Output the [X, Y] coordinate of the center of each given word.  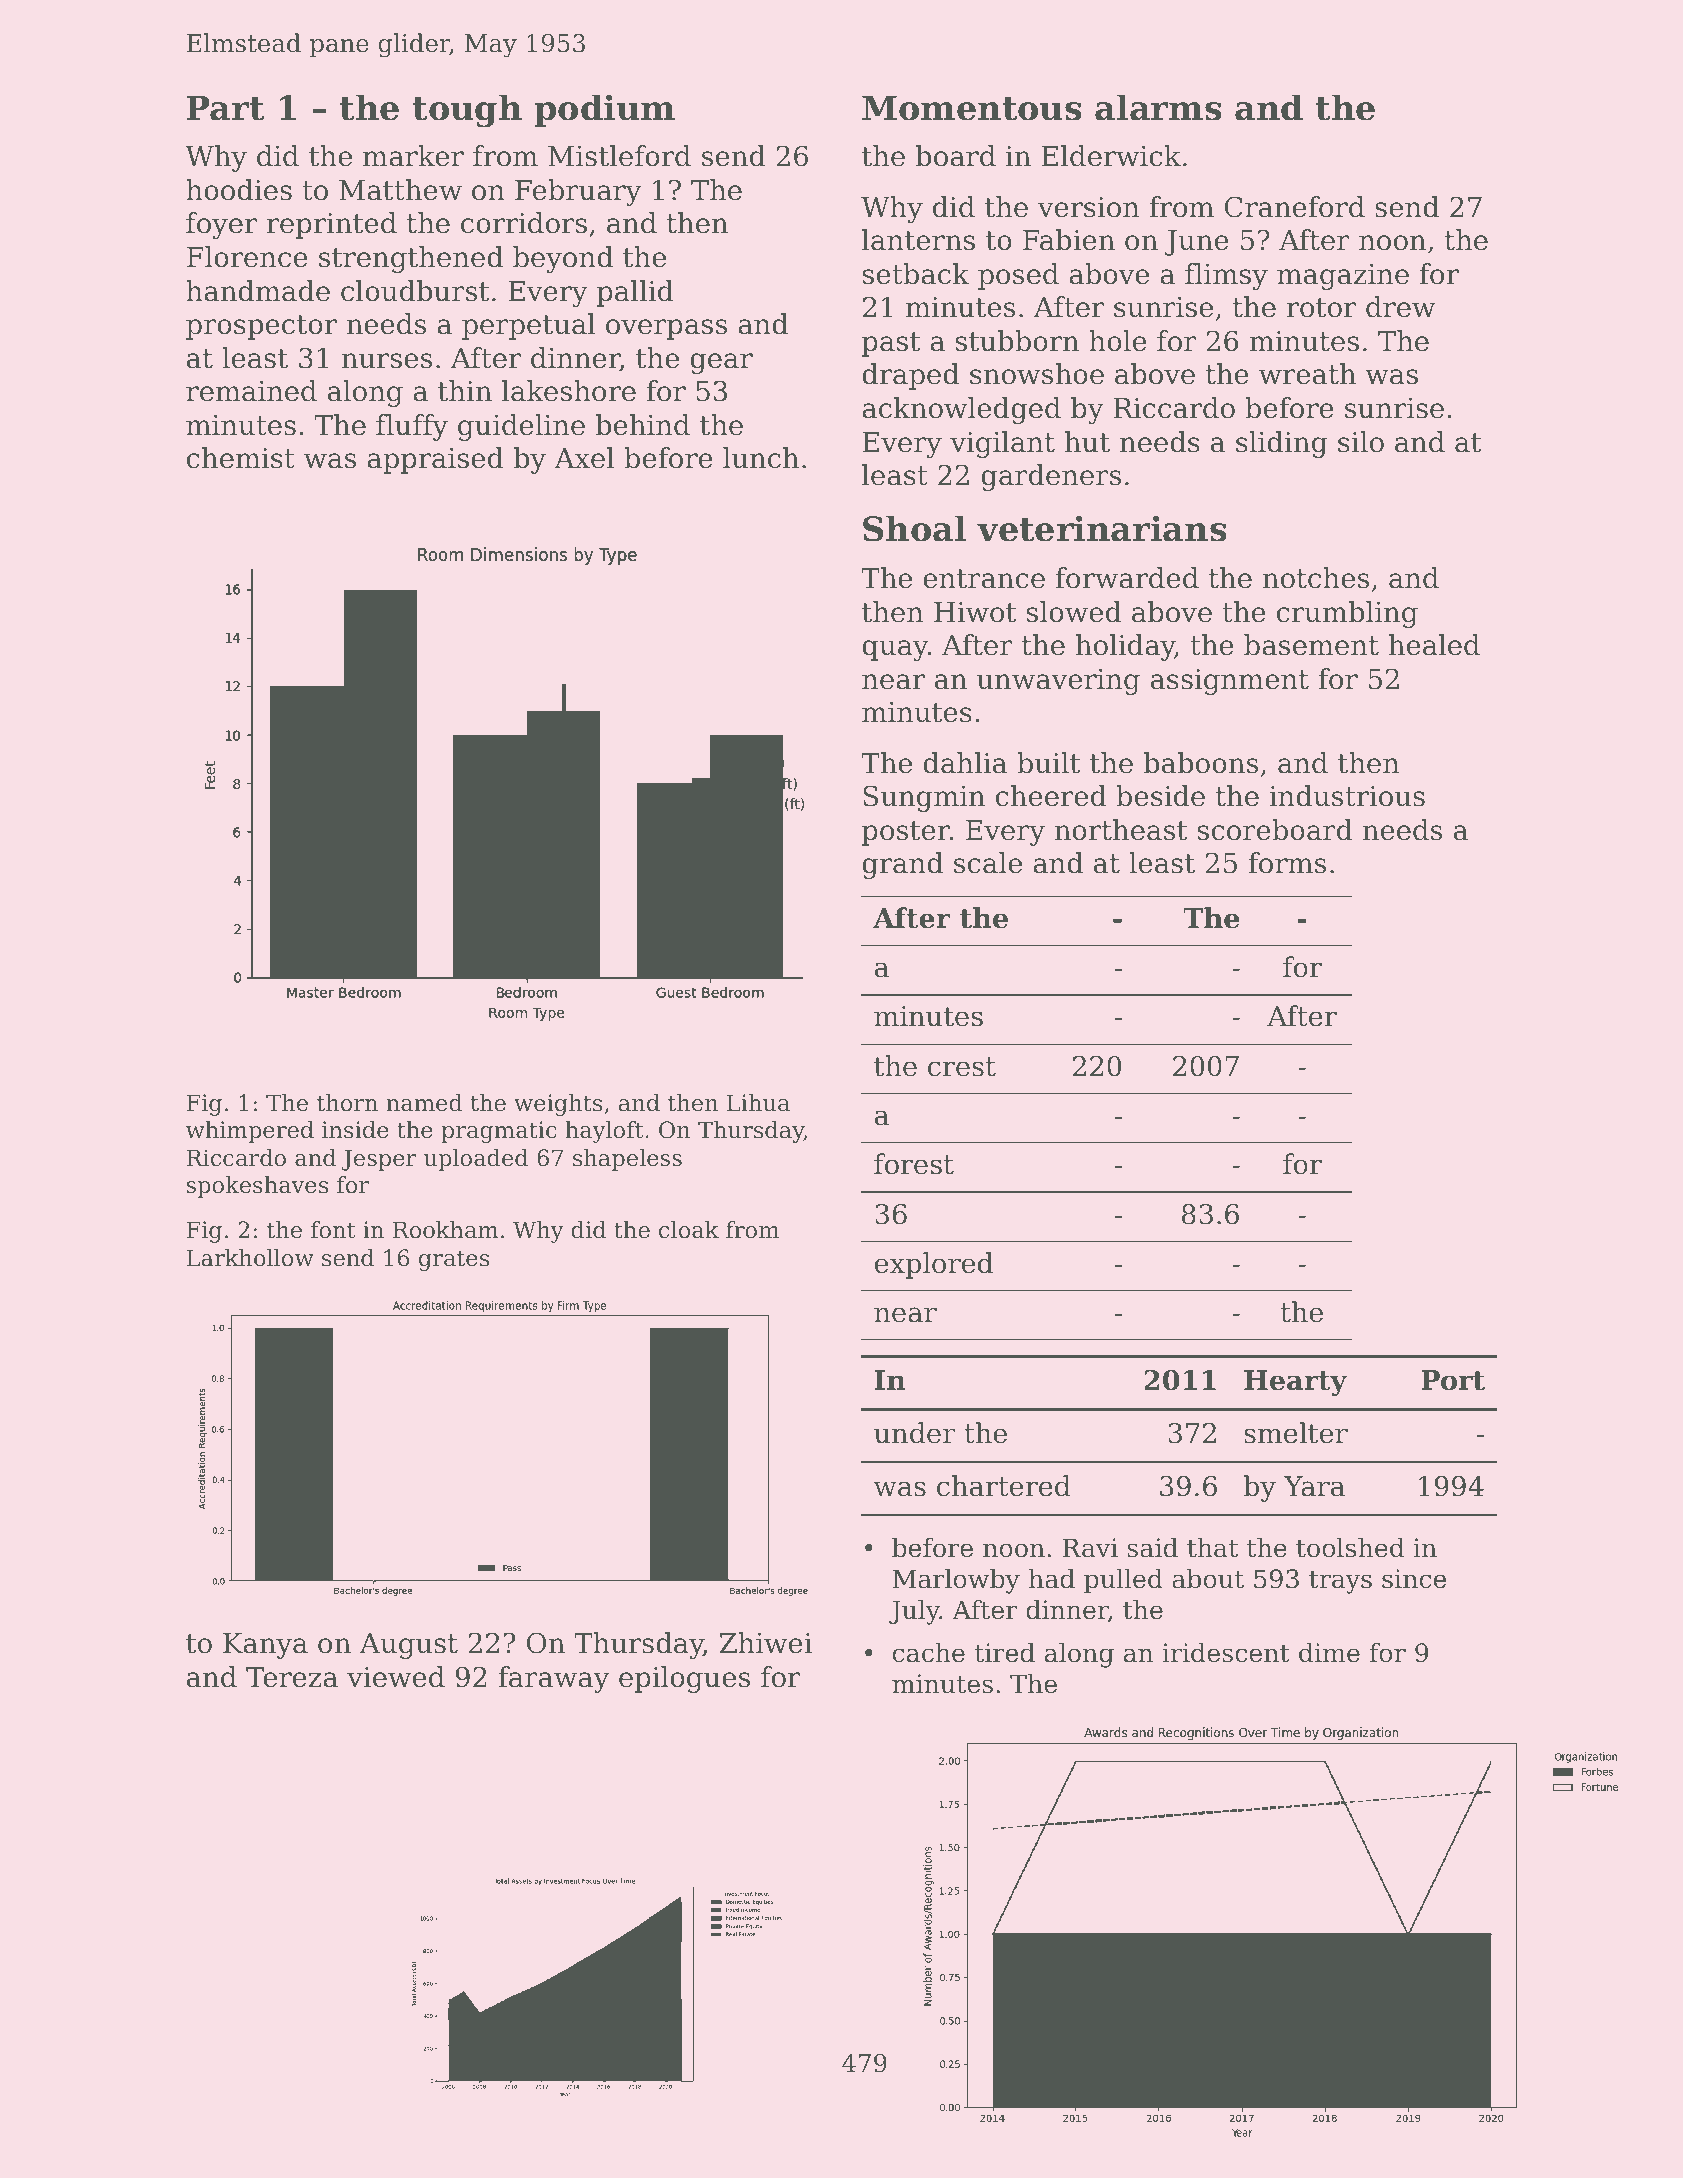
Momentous [972, 108]
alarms [1158, 107]
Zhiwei [765, 1643]
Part [225, 108]
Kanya [265, 1646]
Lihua [758, 1103]
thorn [347, 1103]
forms [1287, 863]
